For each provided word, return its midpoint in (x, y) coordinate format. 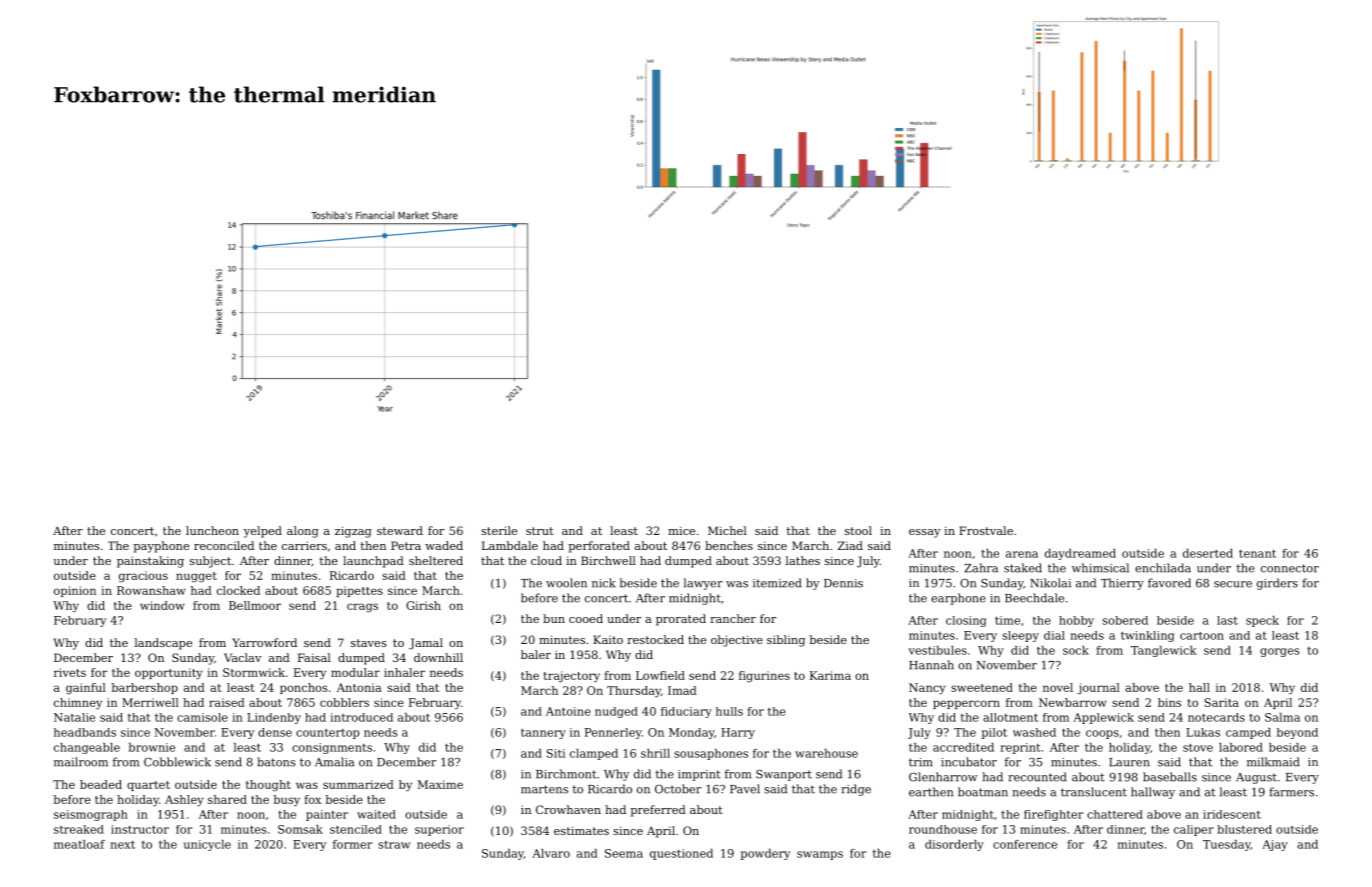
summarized (358, 784)
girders (1277, 584)
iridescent (1232, 814)
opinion (75, 591)
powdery (765, 854)
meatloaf (79, 844)
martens (544, 789)
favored (1169, 583)
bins (1169, 702)
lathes (802, 560)
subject (210, 562)
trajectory (571, 677)
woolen (566, 583)
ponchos (303, 688)
